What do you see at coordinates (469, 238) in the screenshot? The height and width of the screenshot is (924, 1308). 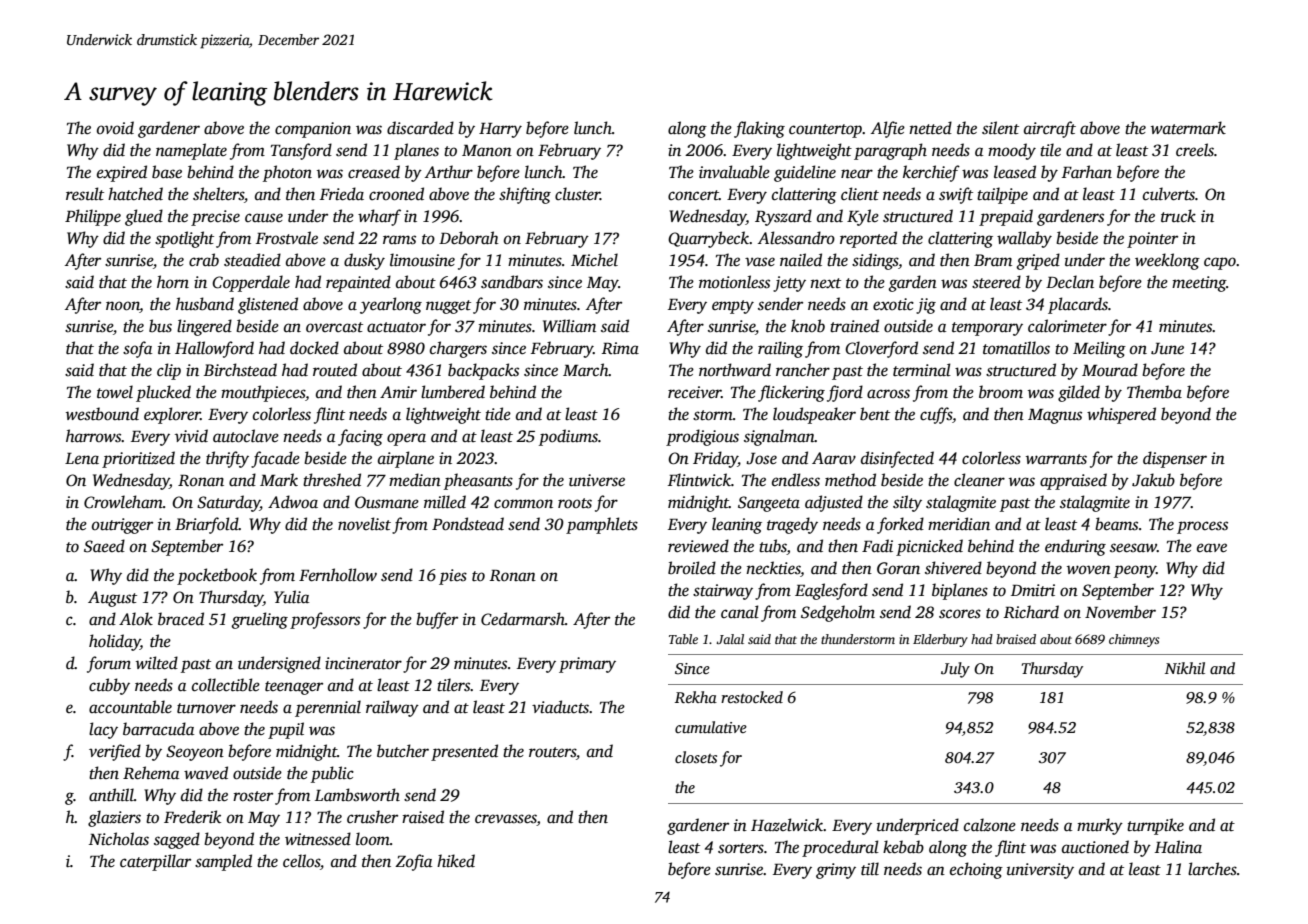 I see `Deborah` at bounding box center [469, 238].
